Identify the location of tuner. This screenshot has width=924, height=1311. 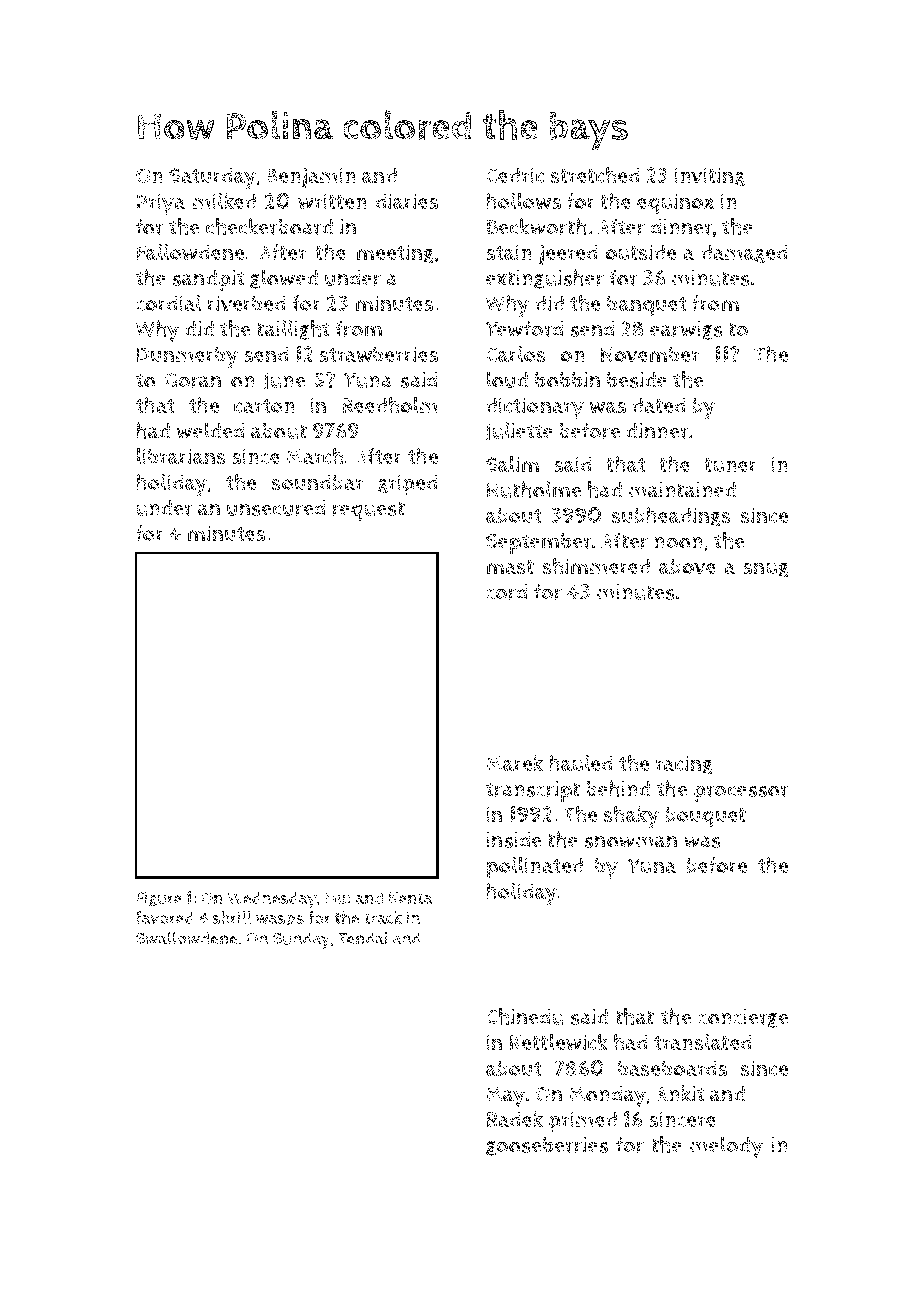
(730, 465).
